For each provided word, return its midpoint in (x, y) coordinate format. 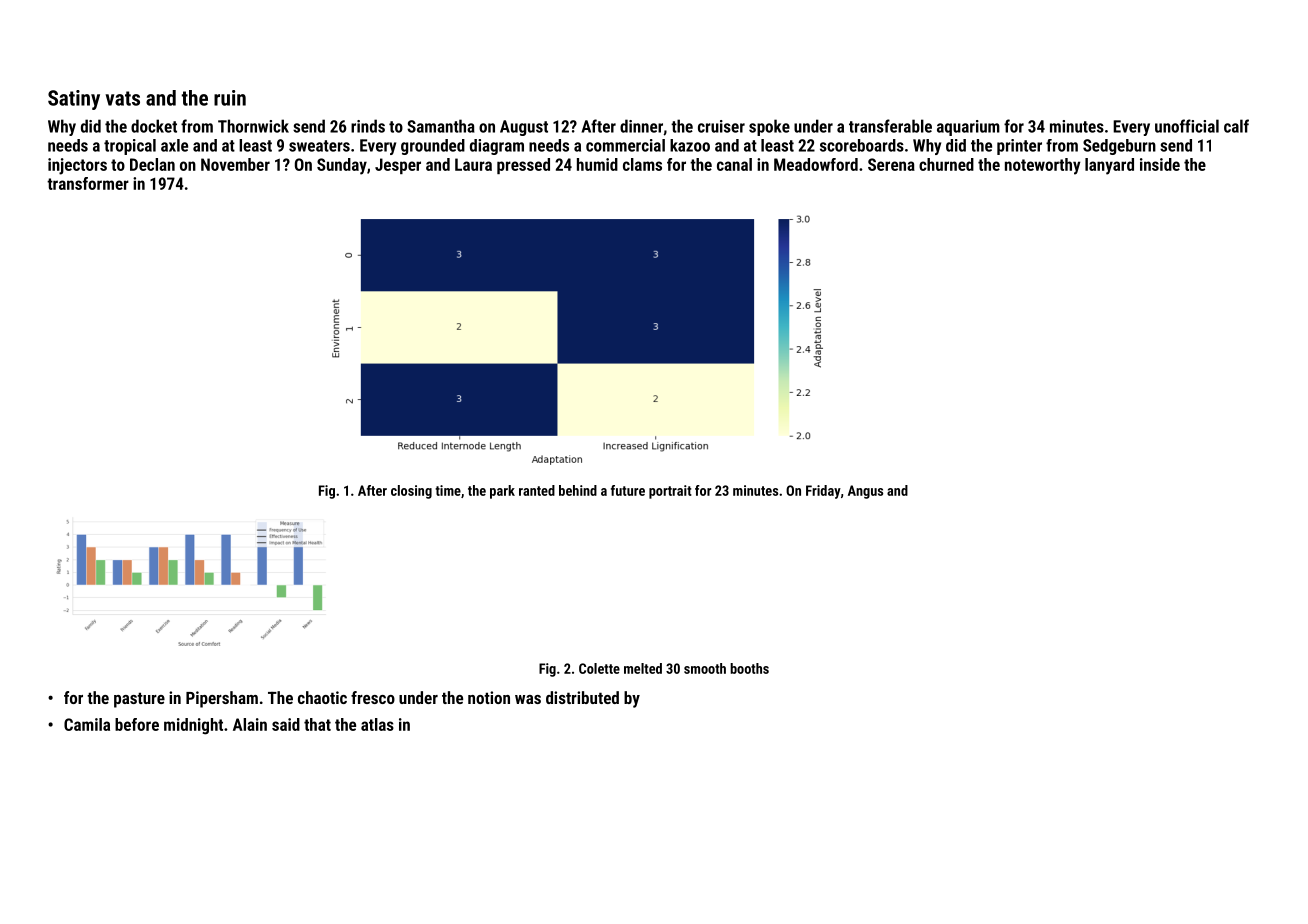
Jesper (398, 166)
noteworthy (1043, 166)
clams (642, 164)
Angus (865, 492)
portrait (670, 492)
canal (734, 164)
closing (411, 492)
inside (1160, 164)
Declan (152, 164)
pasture (139, 700)
